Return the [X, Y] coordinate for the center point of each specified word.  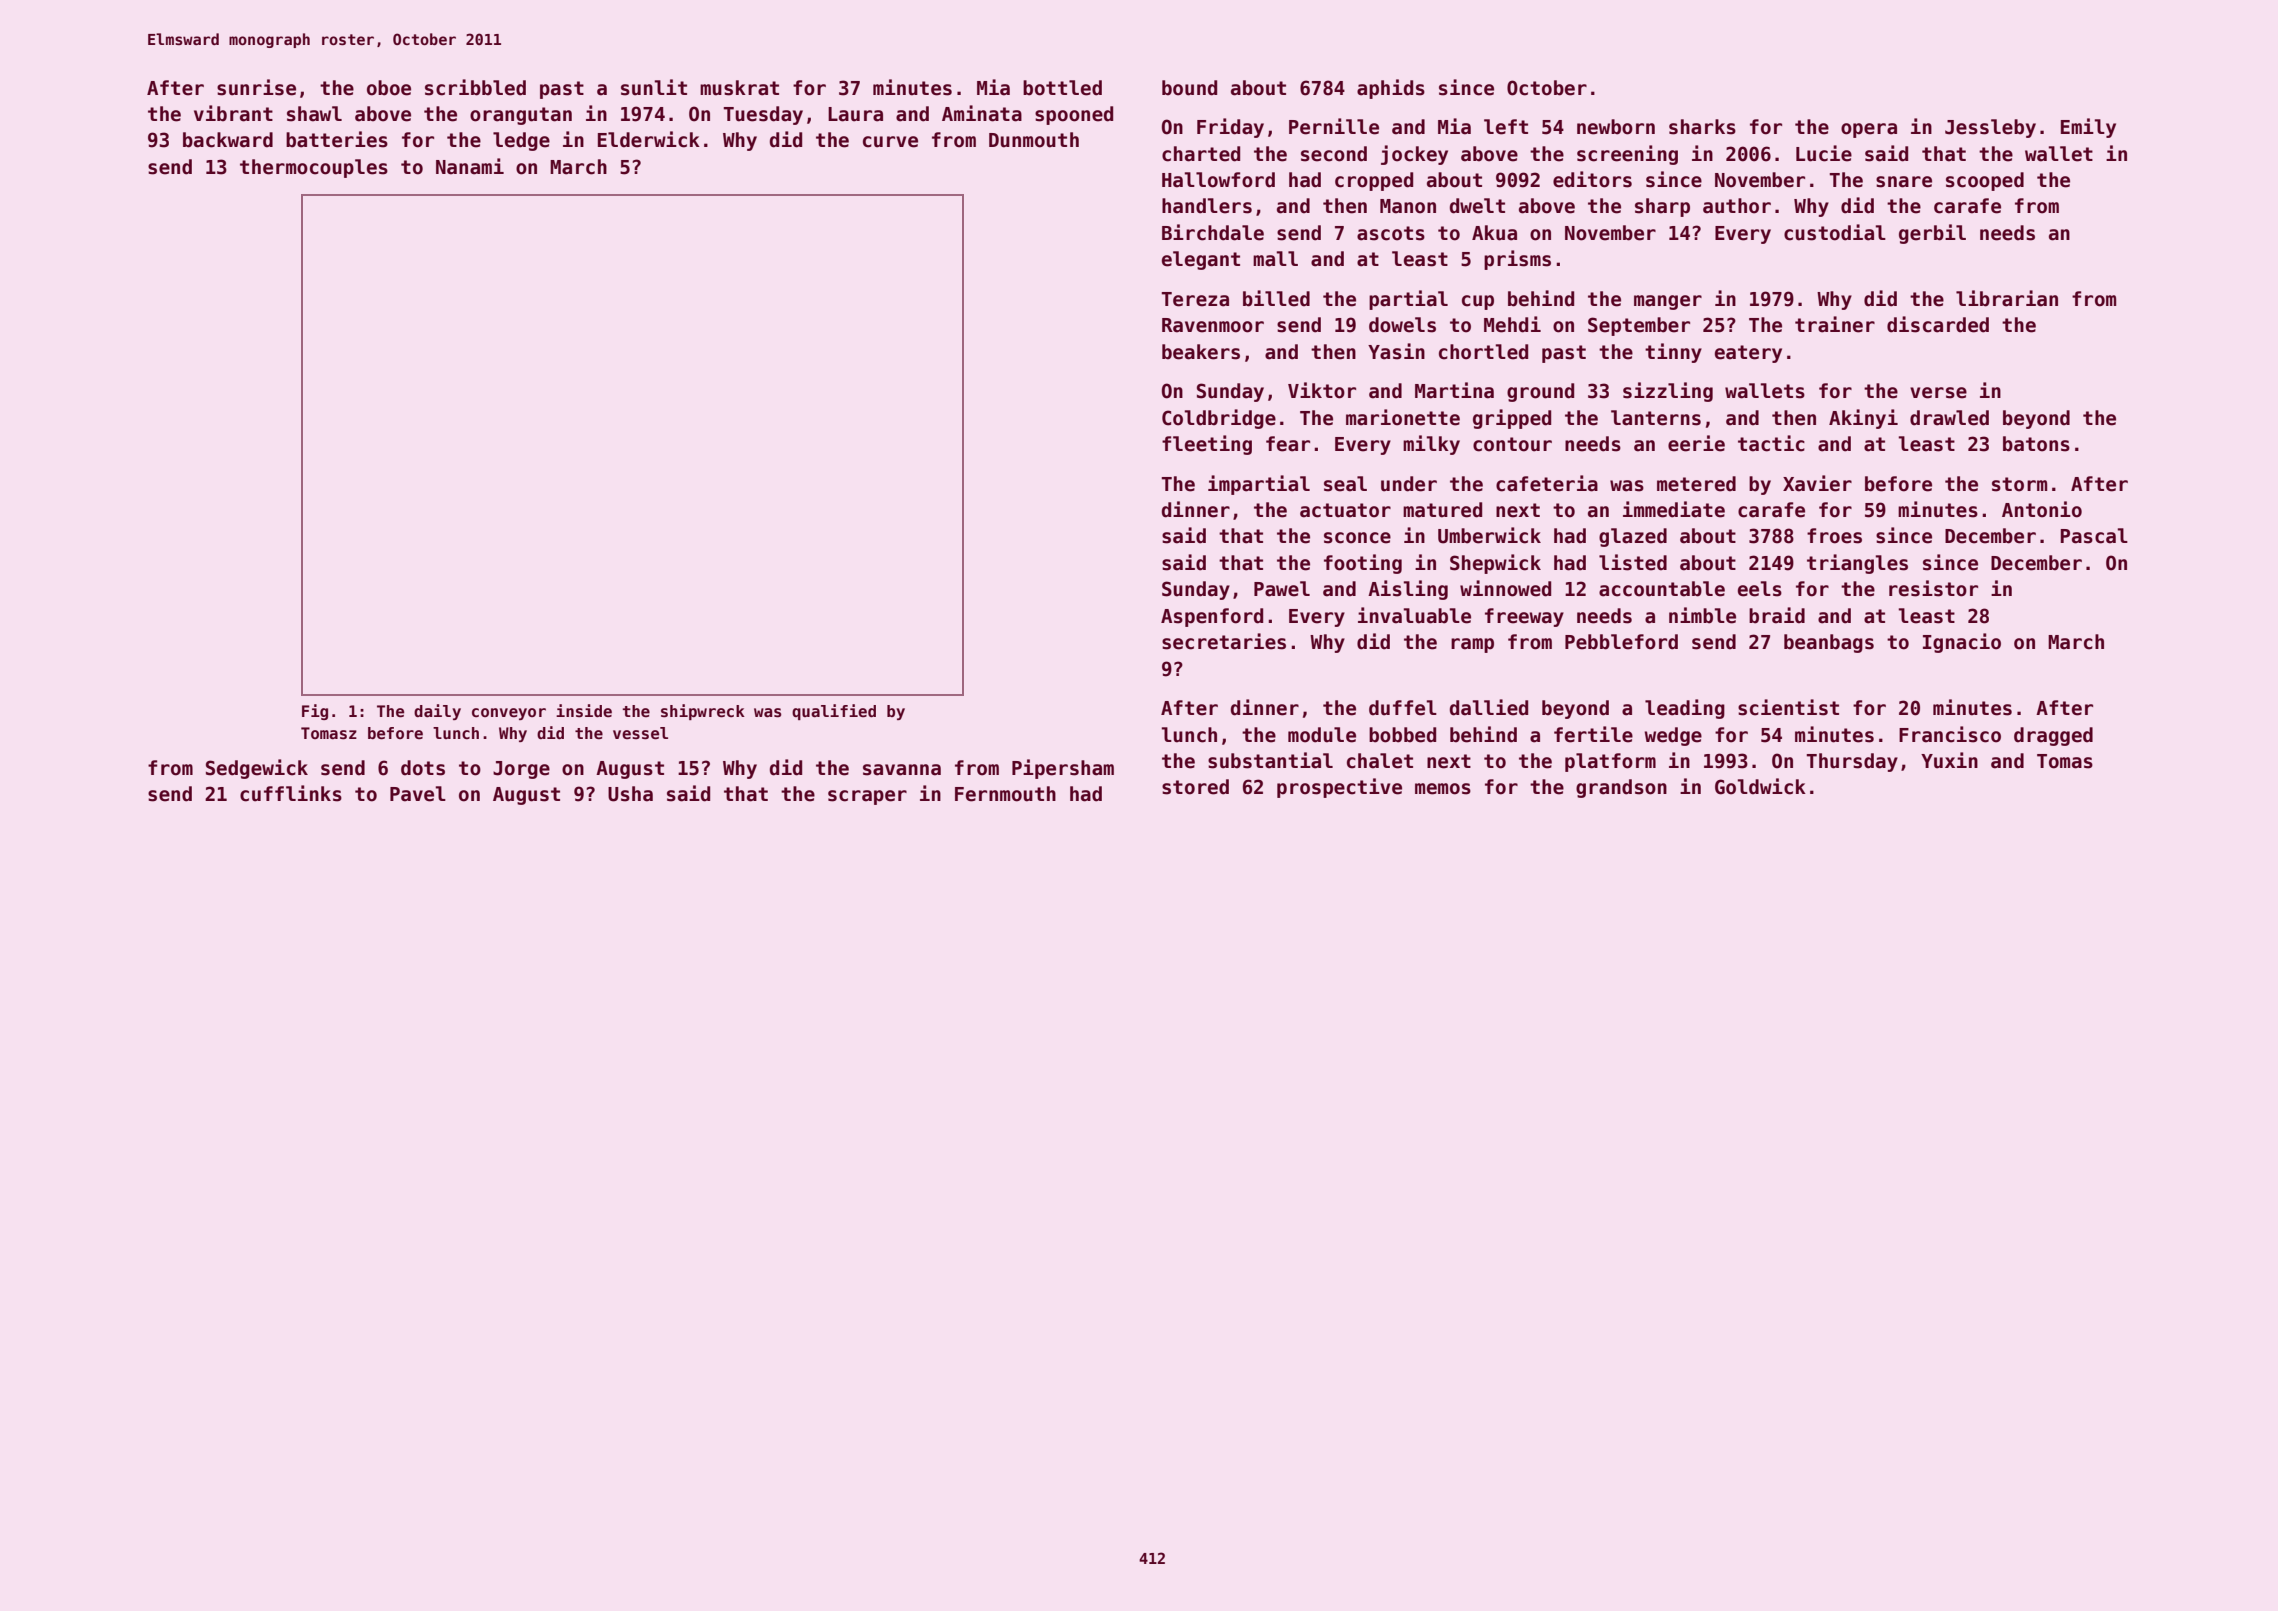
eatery [1748, 354]
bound [1189, 88]
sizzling [1668, 392]
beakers [1201, 352]
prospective [1339, 788]
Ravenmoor [1213, 325]
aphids [1391, 89]
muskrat [739, 88]
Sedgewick [257, 769]
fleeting [1207, 445]
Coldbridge [1219, 419]
